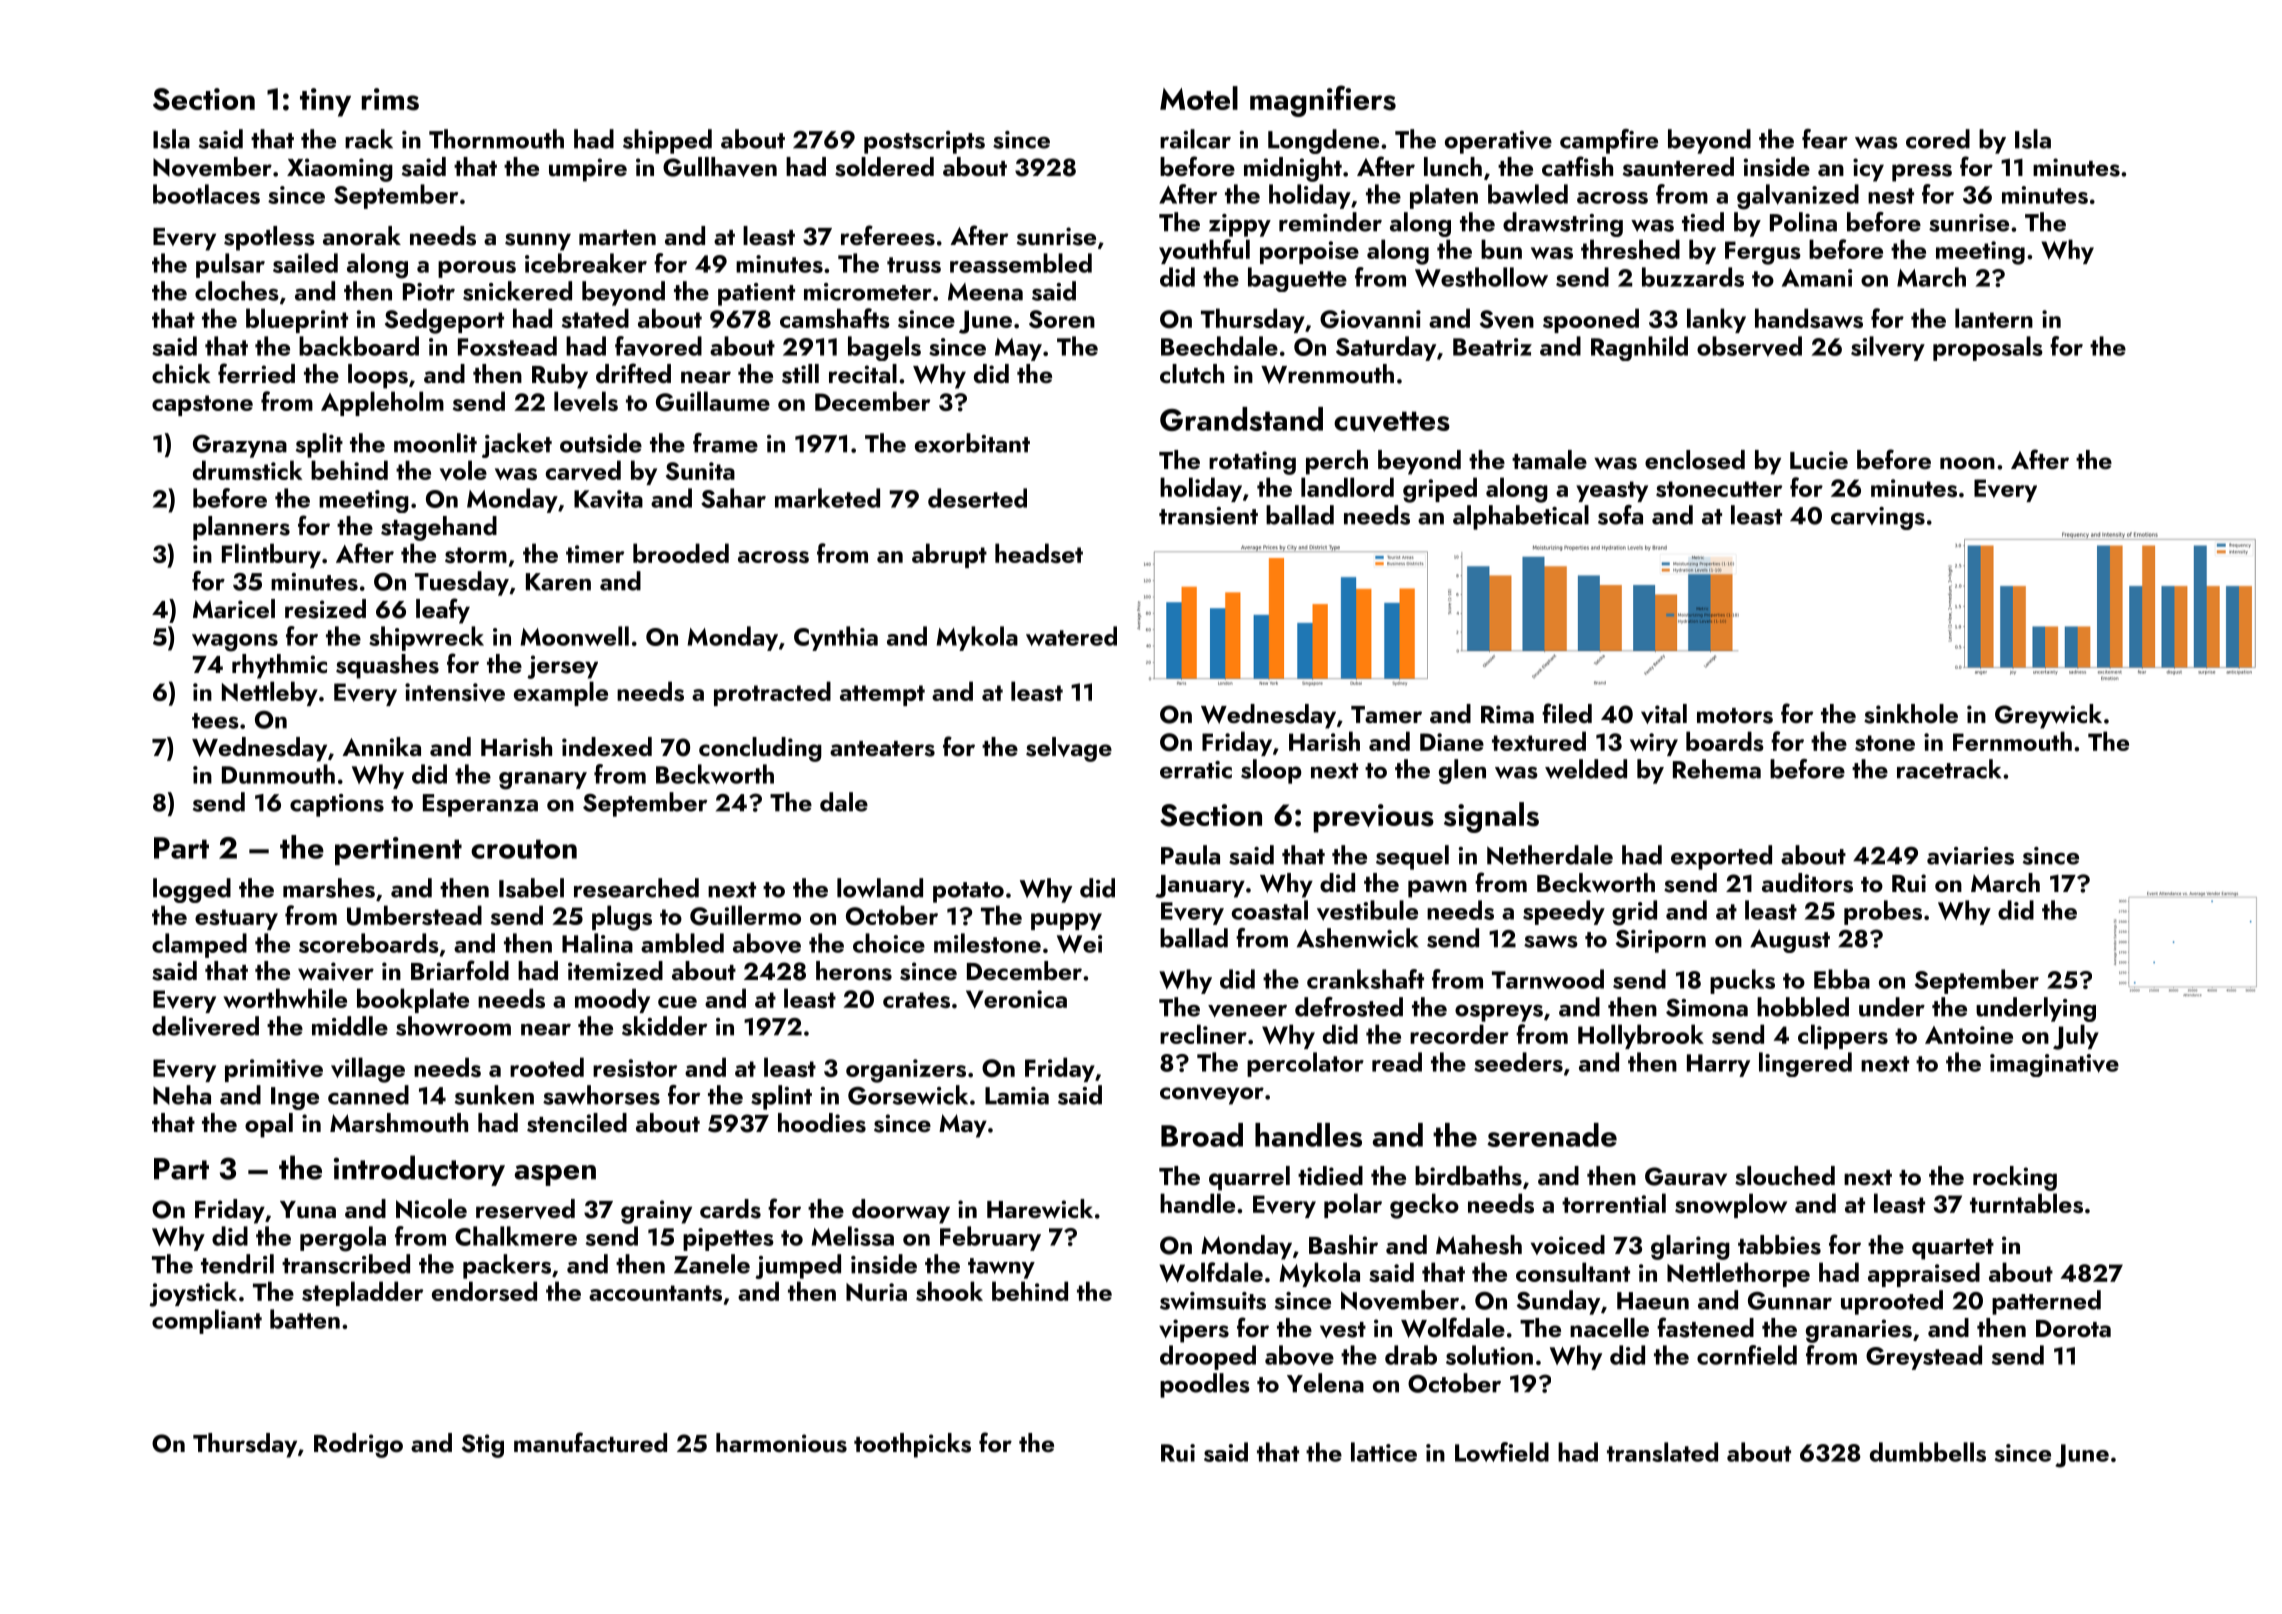 The width and height of the screenshot is (2282, 1614). I want to click on tiny, so click(325, 102).
